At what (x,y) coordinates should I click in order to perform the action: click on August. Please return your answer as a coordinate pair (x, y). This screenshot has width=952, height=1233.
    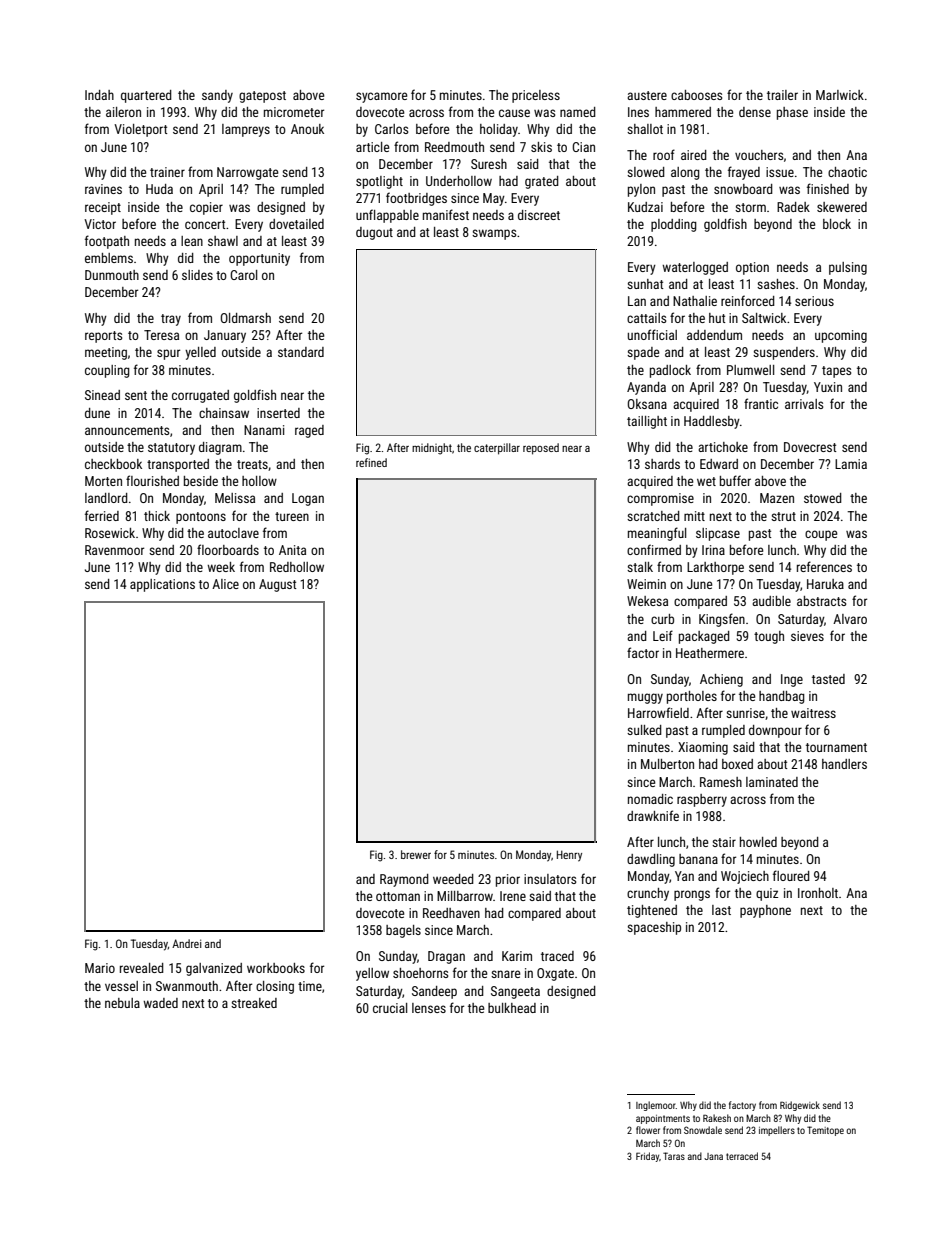
    Looking at the image, I should click on (277, 585).
